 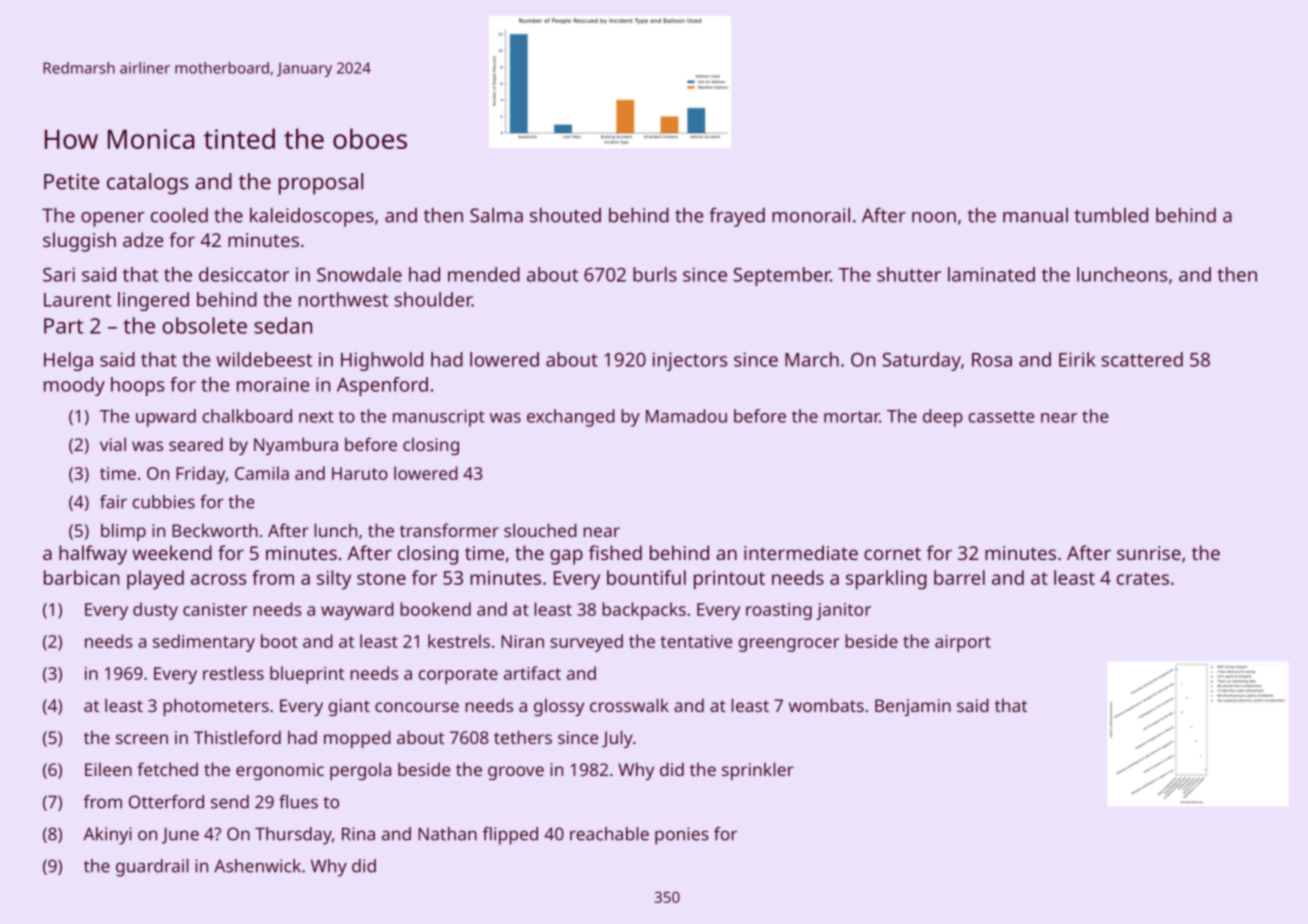 What do you see at coordinates (1111, 215) in the document?
I see `tumbled` at bounding box center [1111, 215].
